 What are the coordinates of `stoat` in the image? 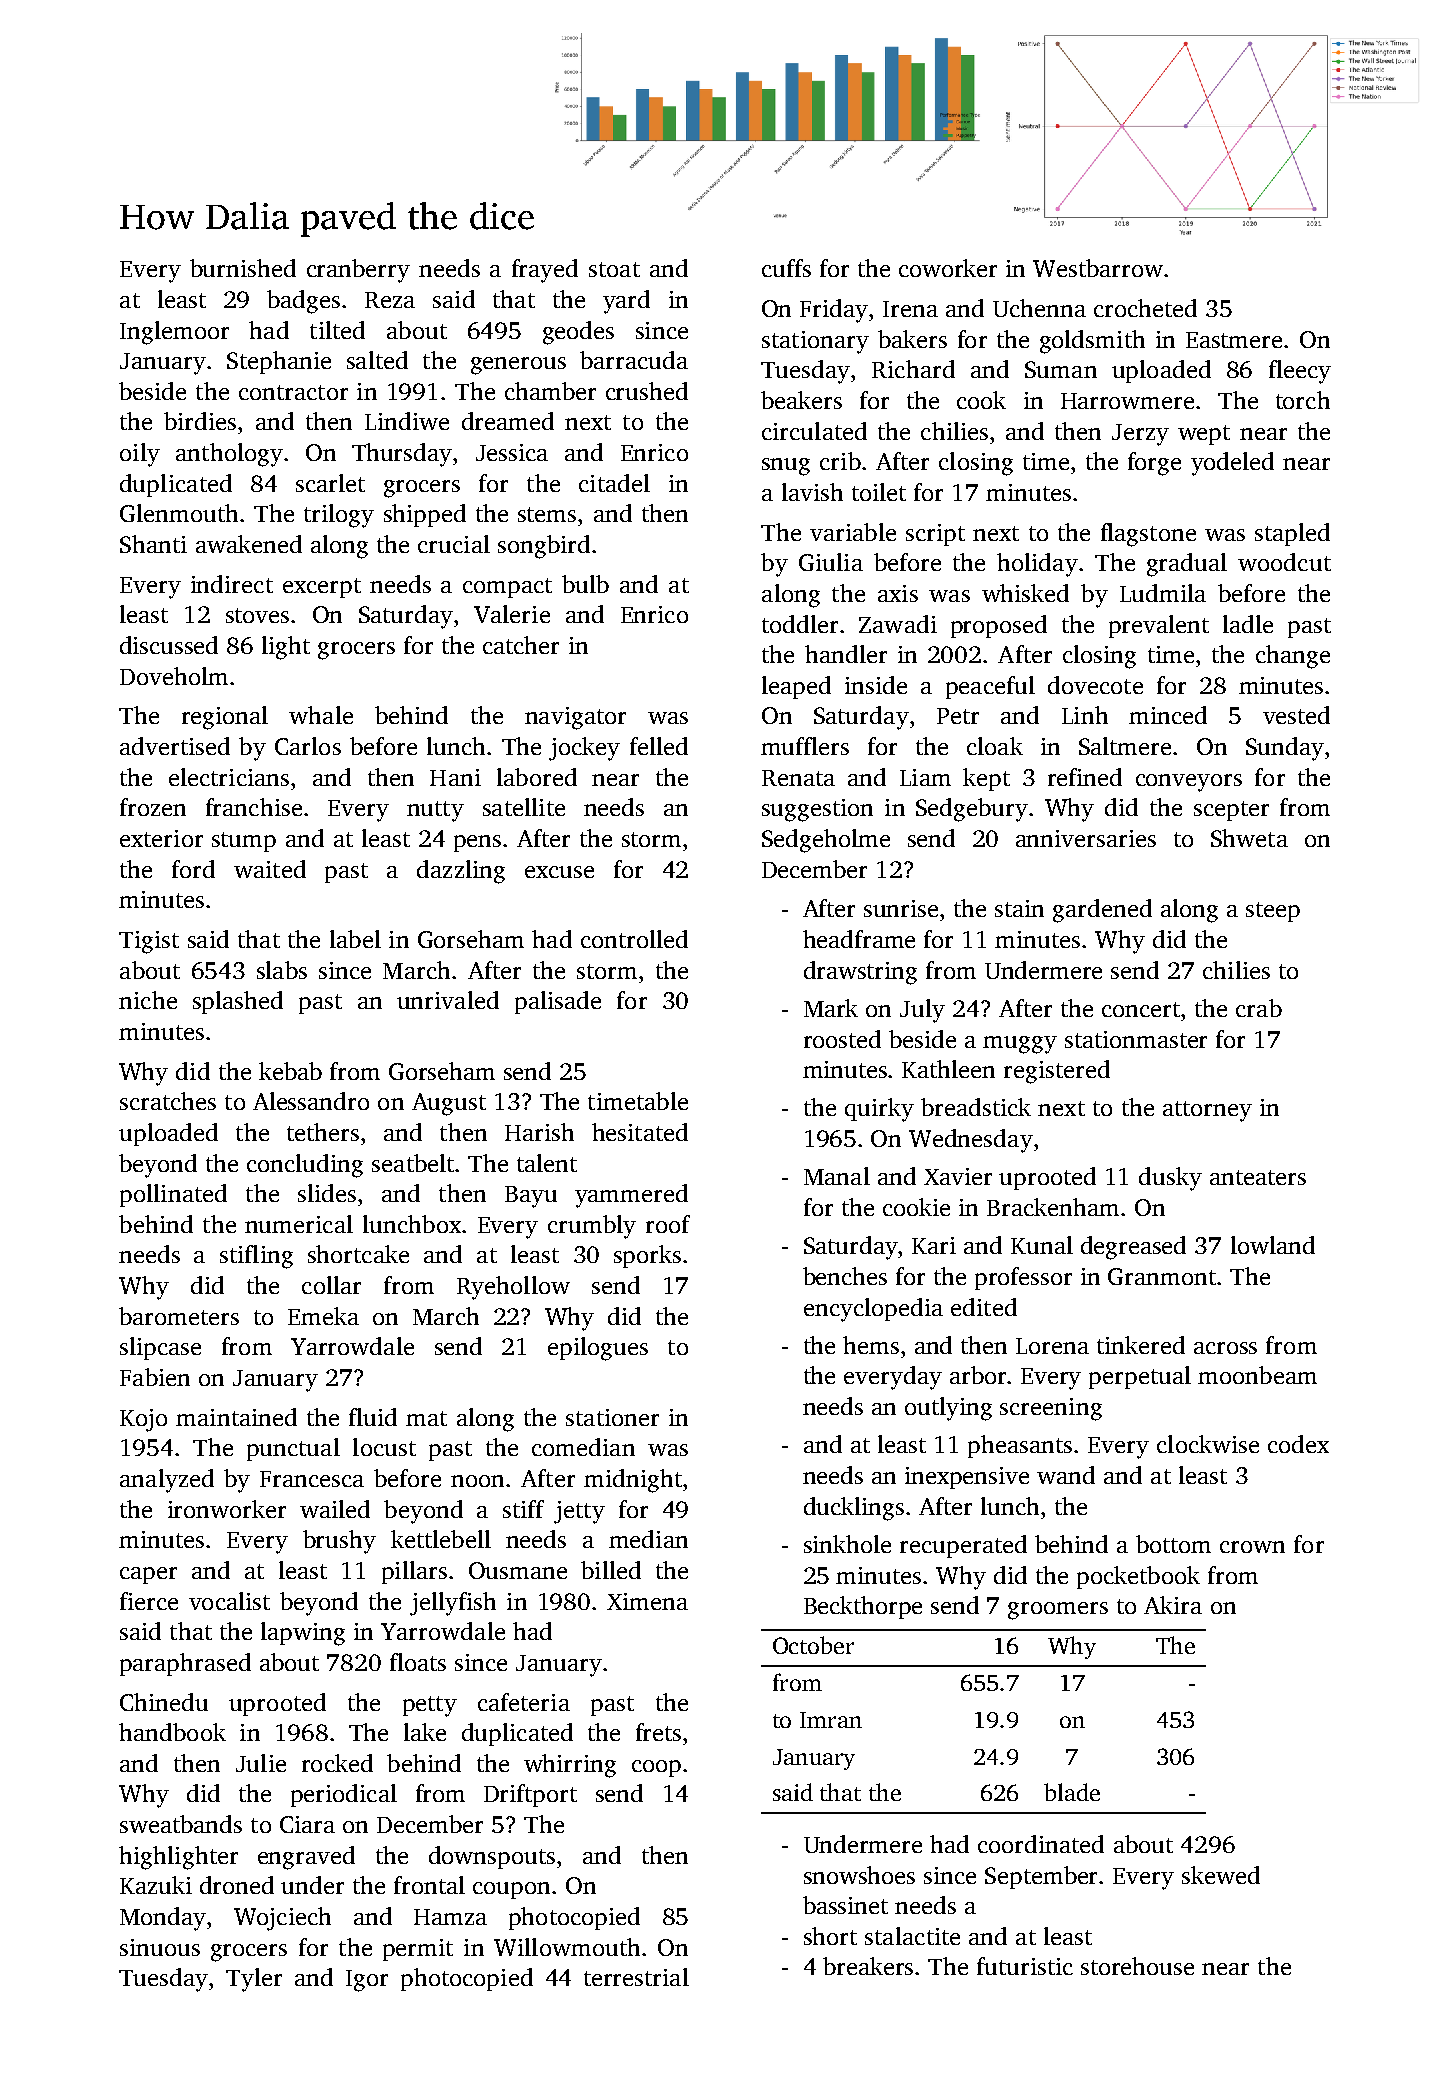 It's located at (614, 269).
